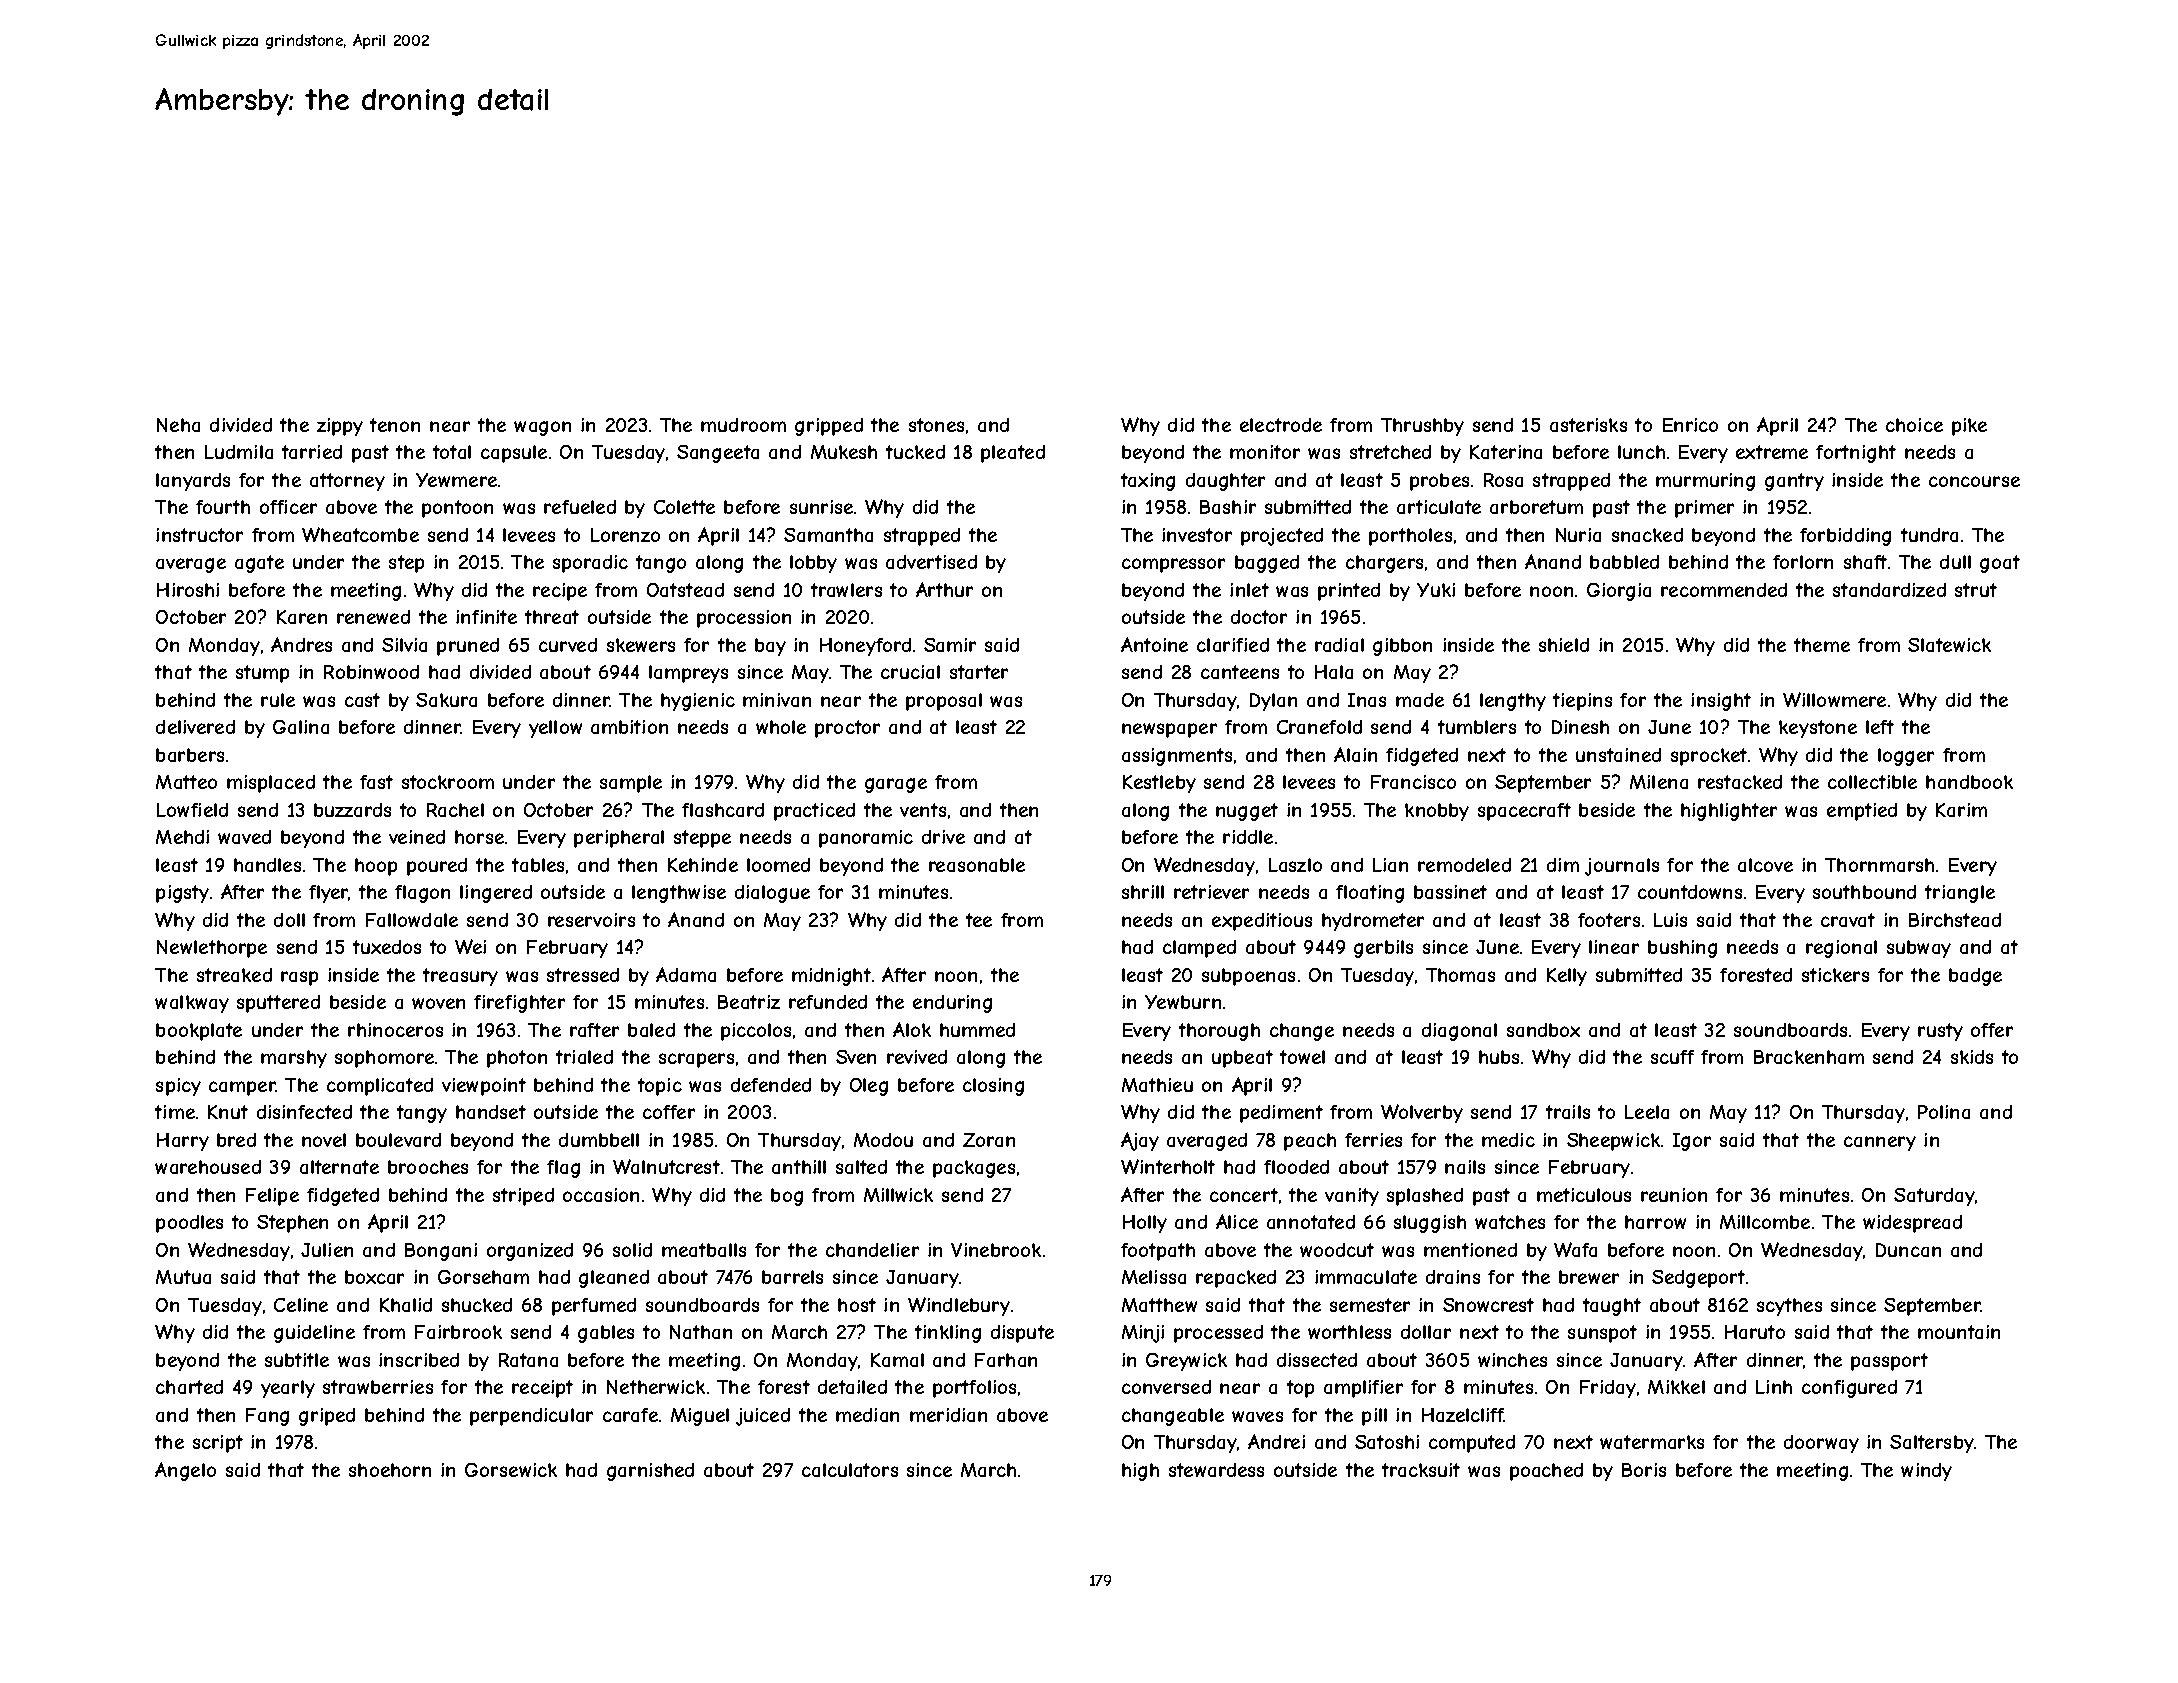  I want to click on meridian, so click(948, 1415).
